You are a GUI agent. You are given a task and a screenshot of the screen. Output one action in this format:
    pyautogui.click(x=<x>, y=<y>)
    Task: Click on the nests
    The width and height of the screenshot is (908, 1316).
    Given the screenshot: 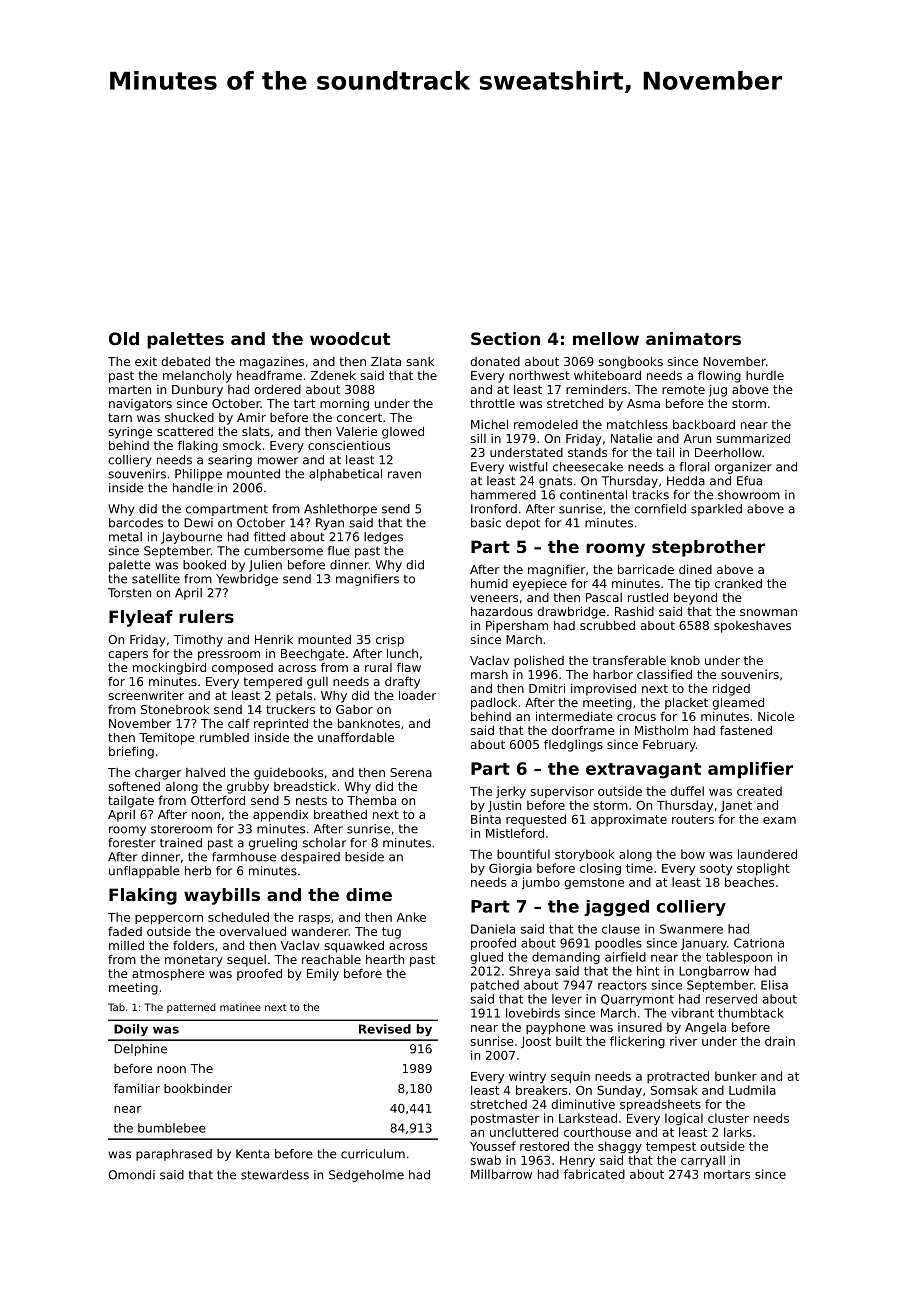 What is the action you would take?
    pyautogui.click(x=311, y=800)
